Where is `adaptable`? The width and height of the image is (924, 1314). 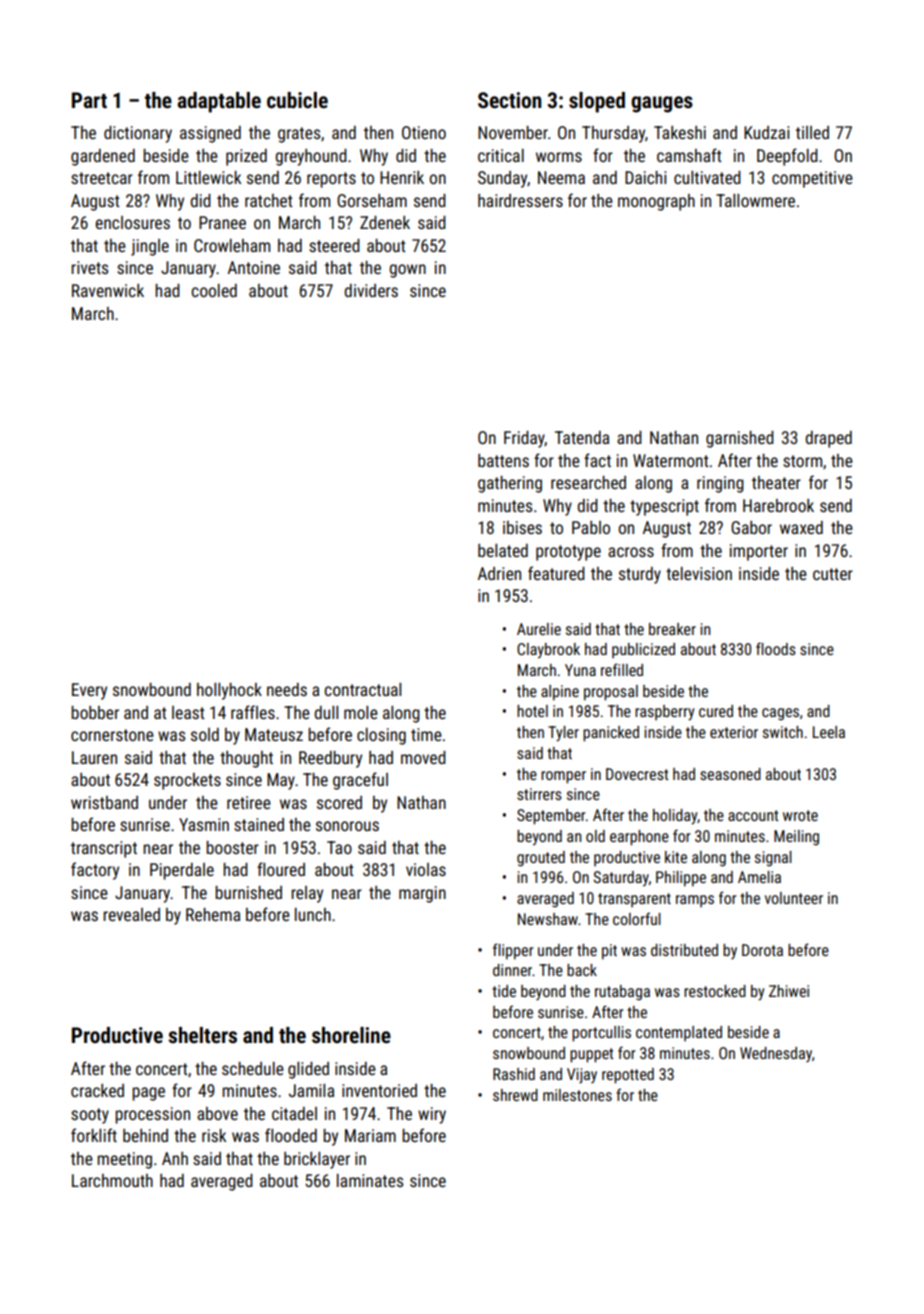 adaptable is located at coordinates (219, 102).
